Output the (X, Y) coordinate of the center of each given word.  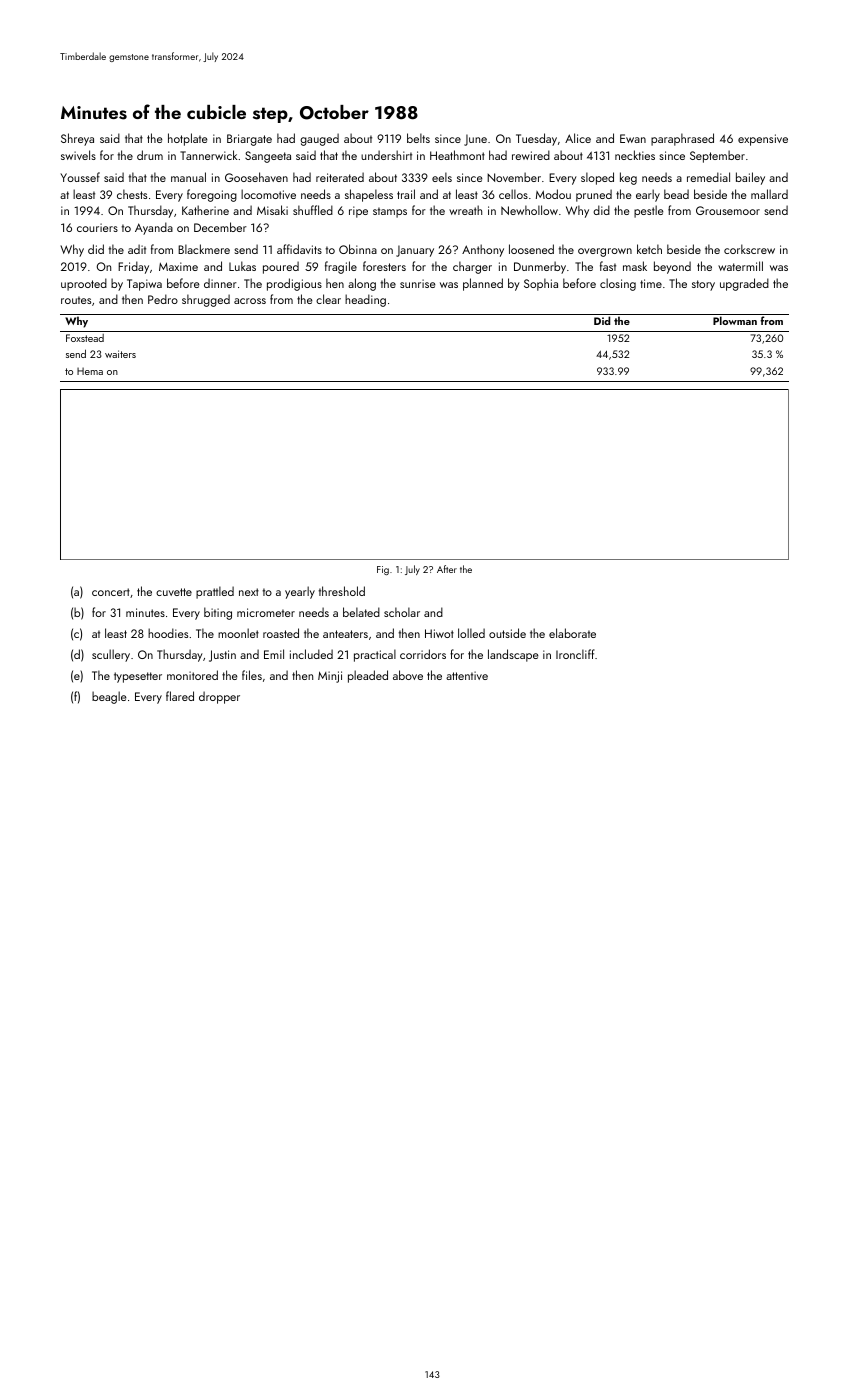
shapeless (369, 195)
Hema (90, 371)
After (447, 569)
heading (365, 300)
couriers (97, 227)
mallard (769, 194)
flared (180, 696)
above (408, 675)
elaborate (572, 633)
